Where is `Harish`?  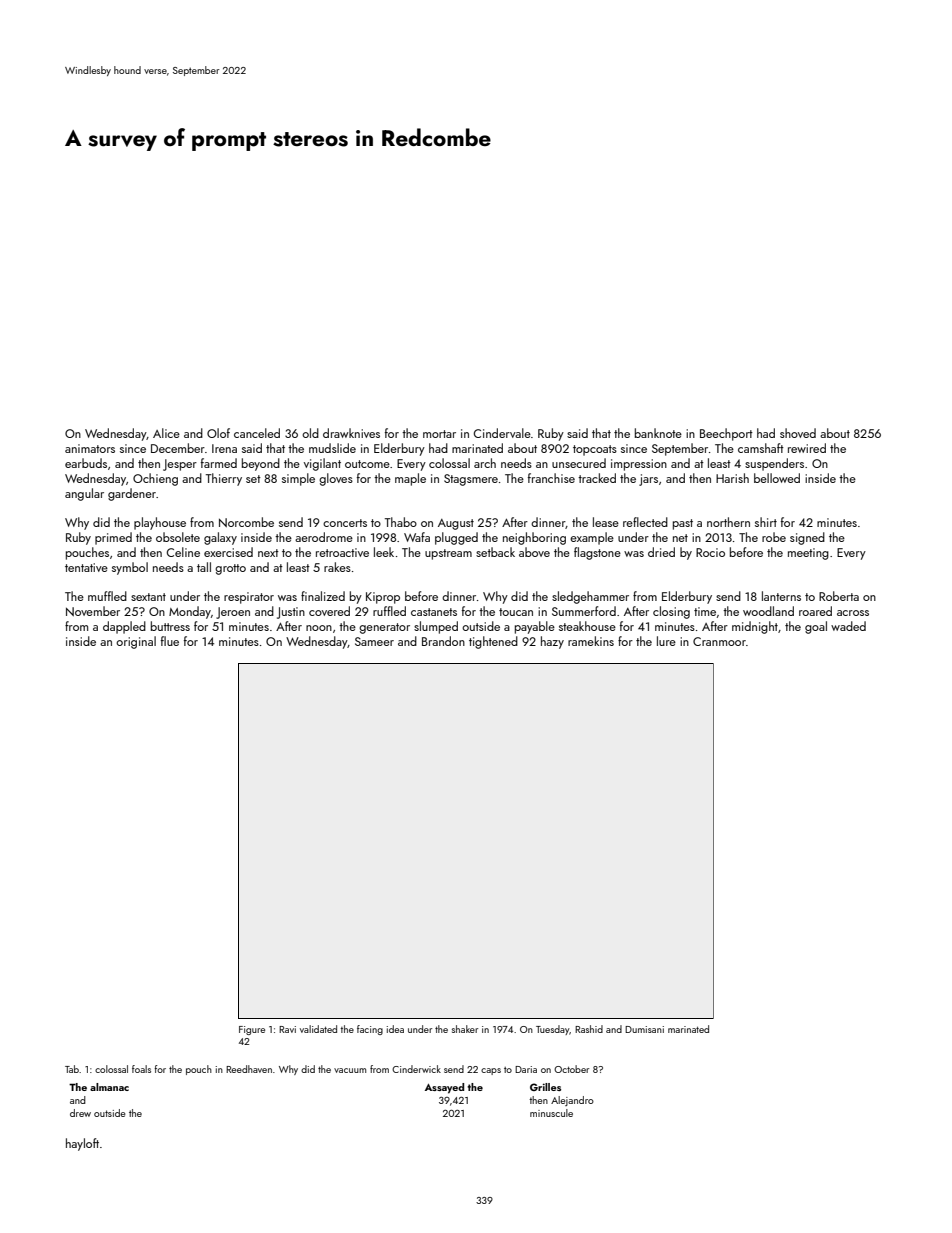 Harish is located at coordinates (732, 478).
